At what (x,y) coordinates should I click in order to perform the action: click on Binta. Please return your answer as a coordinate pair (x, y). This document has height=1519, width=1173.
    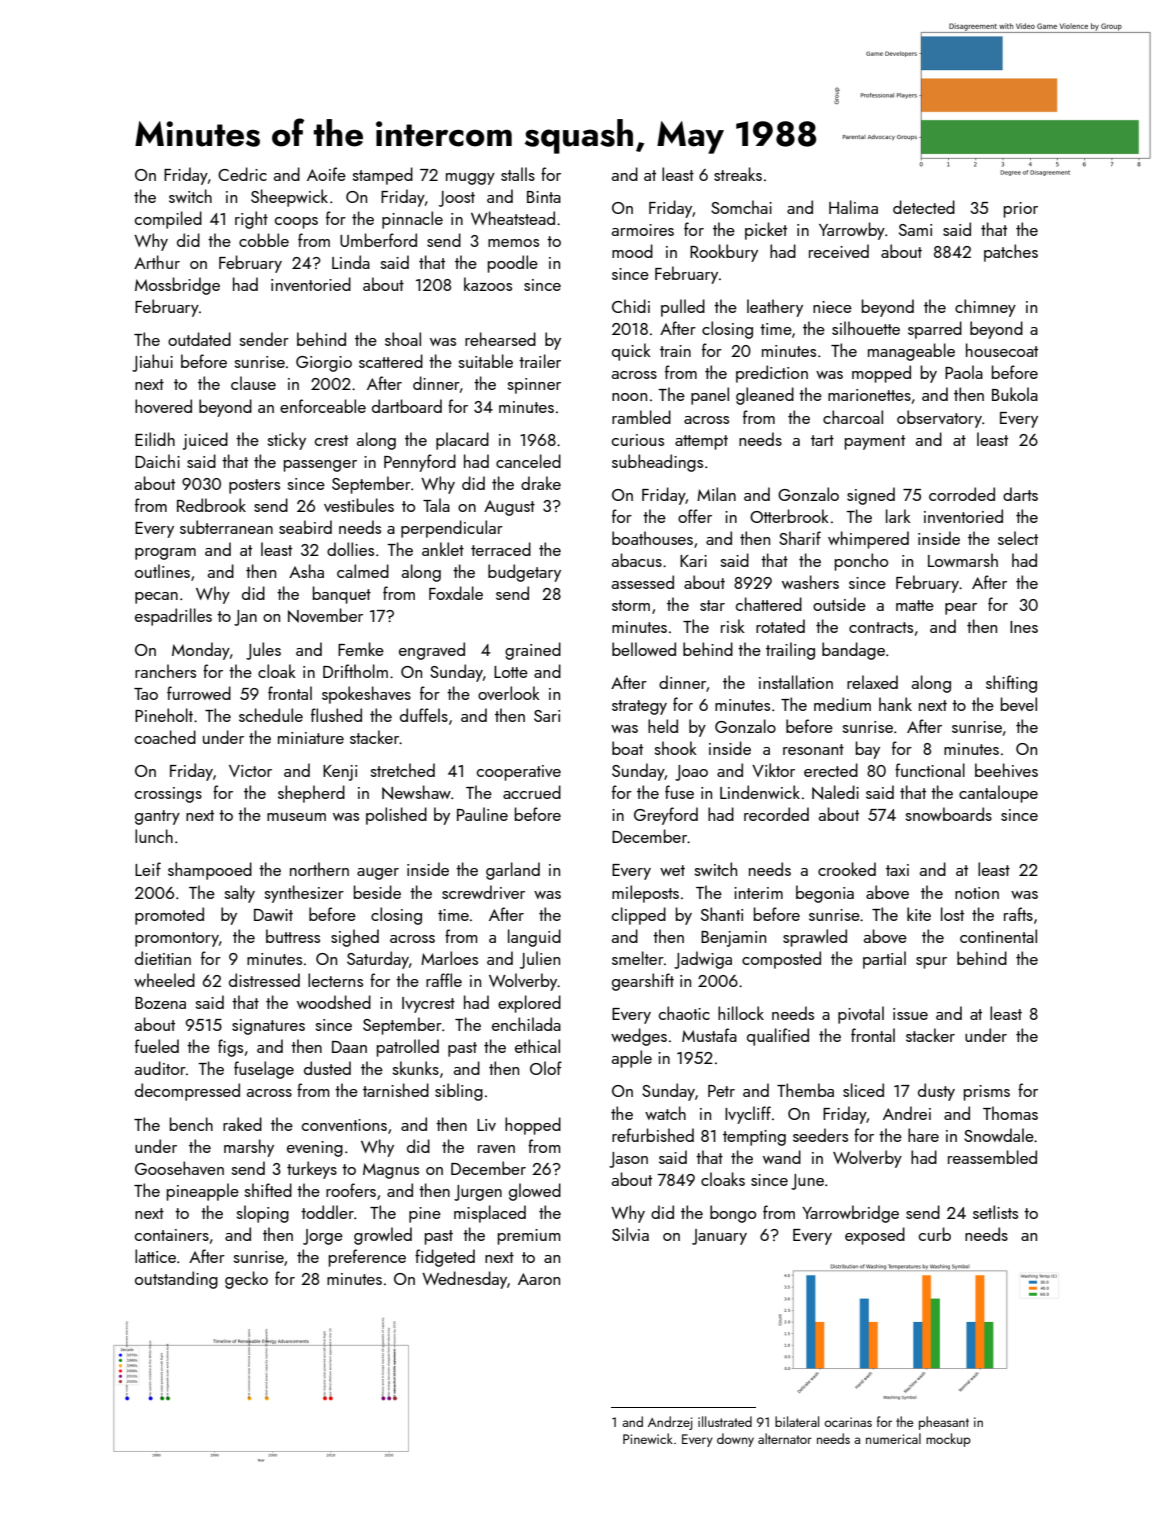
    Looking at the image, I should click on (544, 197).
